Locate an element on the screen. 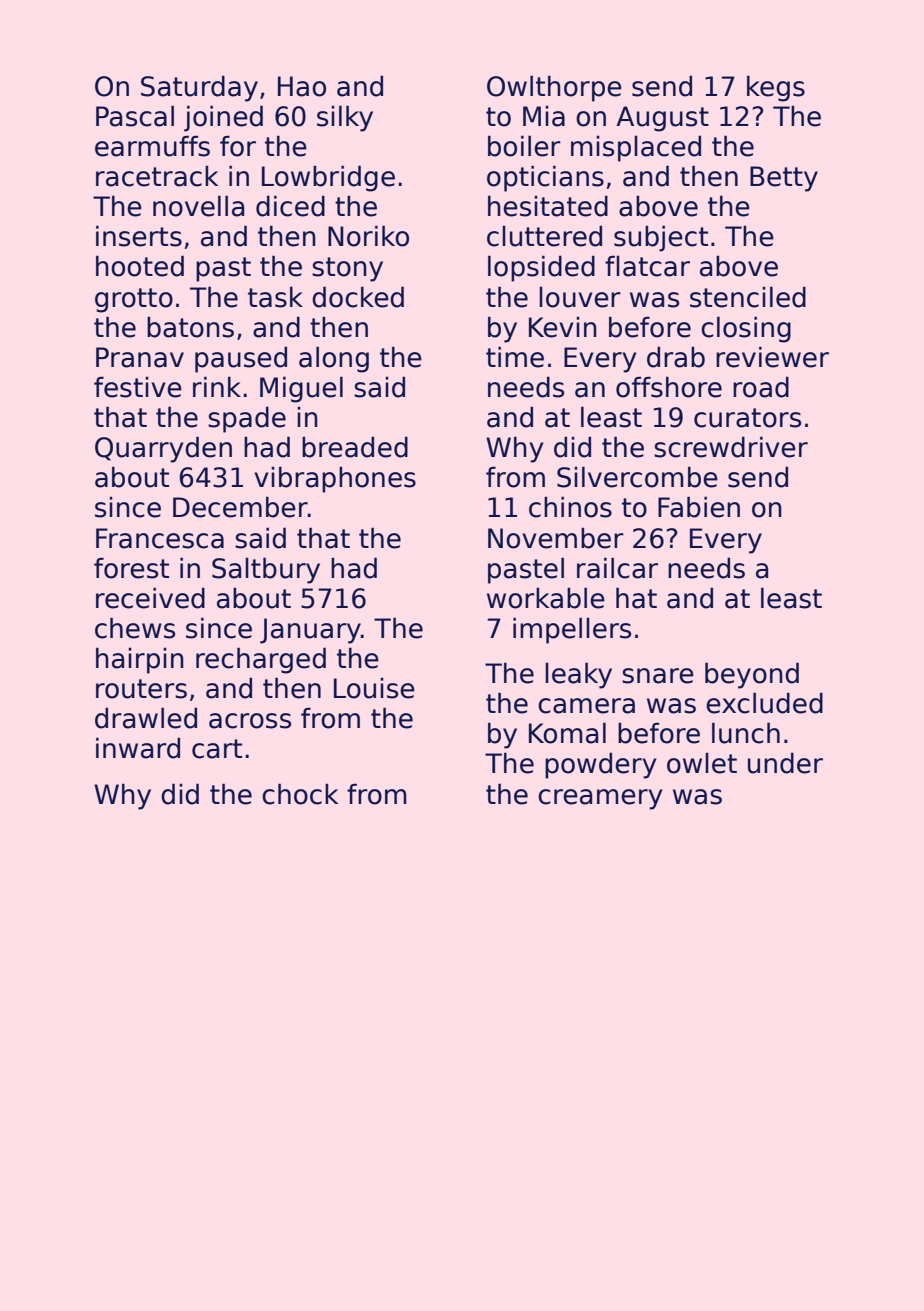 This screenshot has height=1311, width=924. owlet is located at coordinates (702, 763).
